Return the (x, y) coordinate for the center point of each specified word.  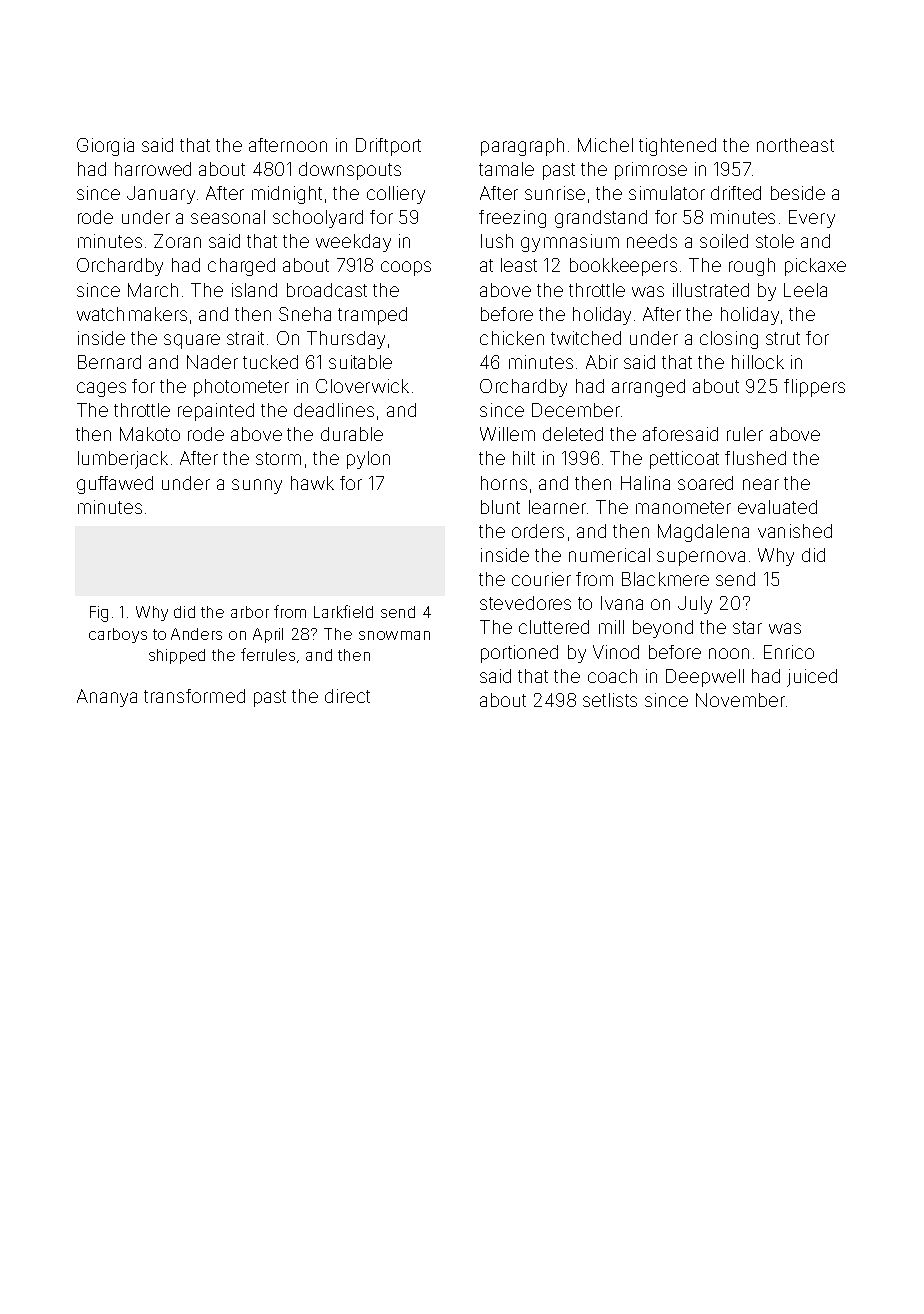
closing (729, 340)
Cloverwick (362, 386)
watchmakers (132, 314)
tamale (506, 169)
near (761, 484)
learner (557, 507)
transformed (194, 696)
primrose (651, 171)
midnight (287, 195)
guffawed (115, 485)
